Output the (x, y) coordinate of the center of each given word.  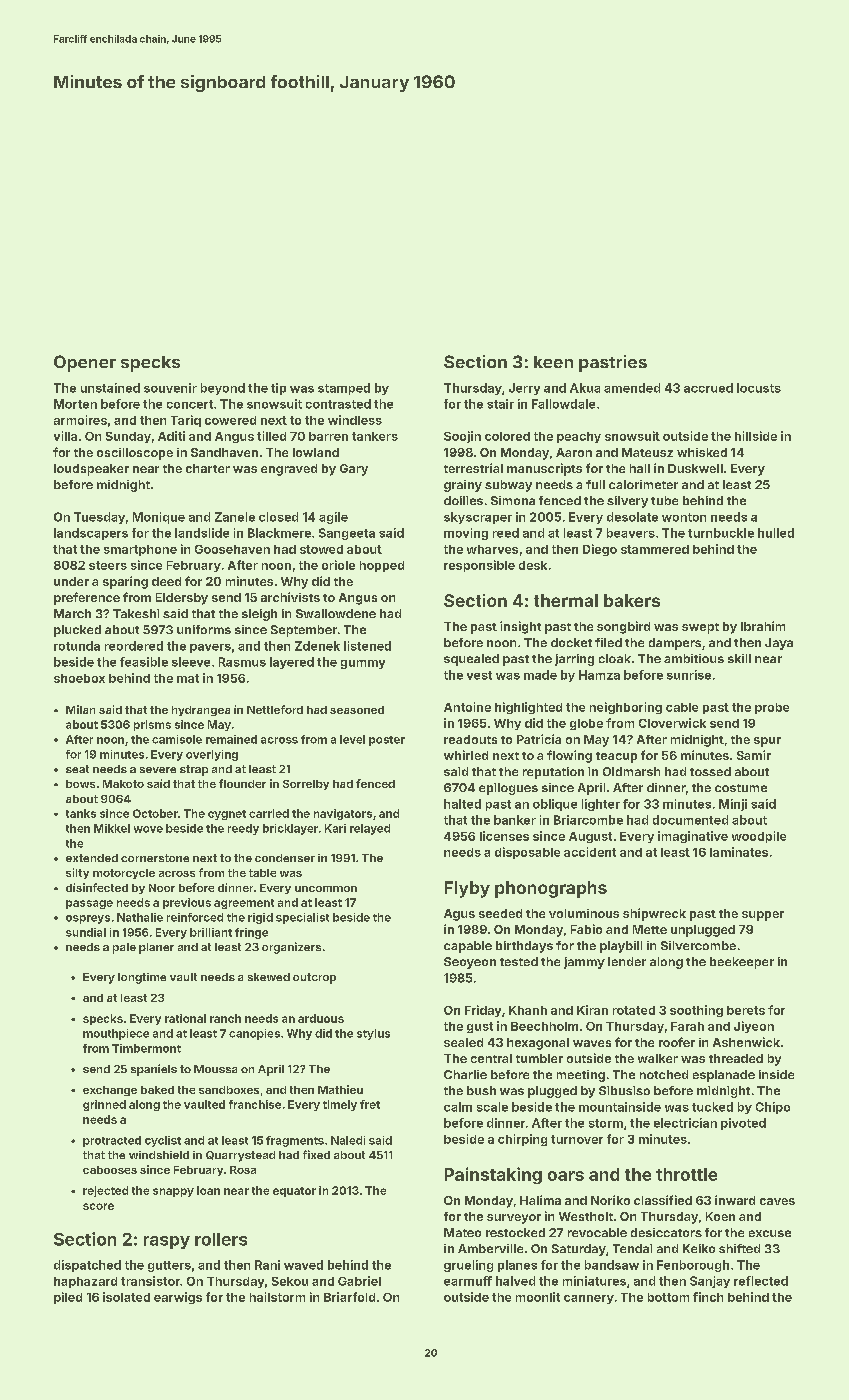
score (98, 1206)
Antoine (467, 707)
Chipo (773, 1108)
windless (355, 420)
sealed (463, 1042)
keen (553, 362)
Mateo (462, 1232)
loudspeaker (91, 470)
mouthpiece (116, 1034)
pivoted (743, 1124)
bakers (632, 600)
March (72, 613)
